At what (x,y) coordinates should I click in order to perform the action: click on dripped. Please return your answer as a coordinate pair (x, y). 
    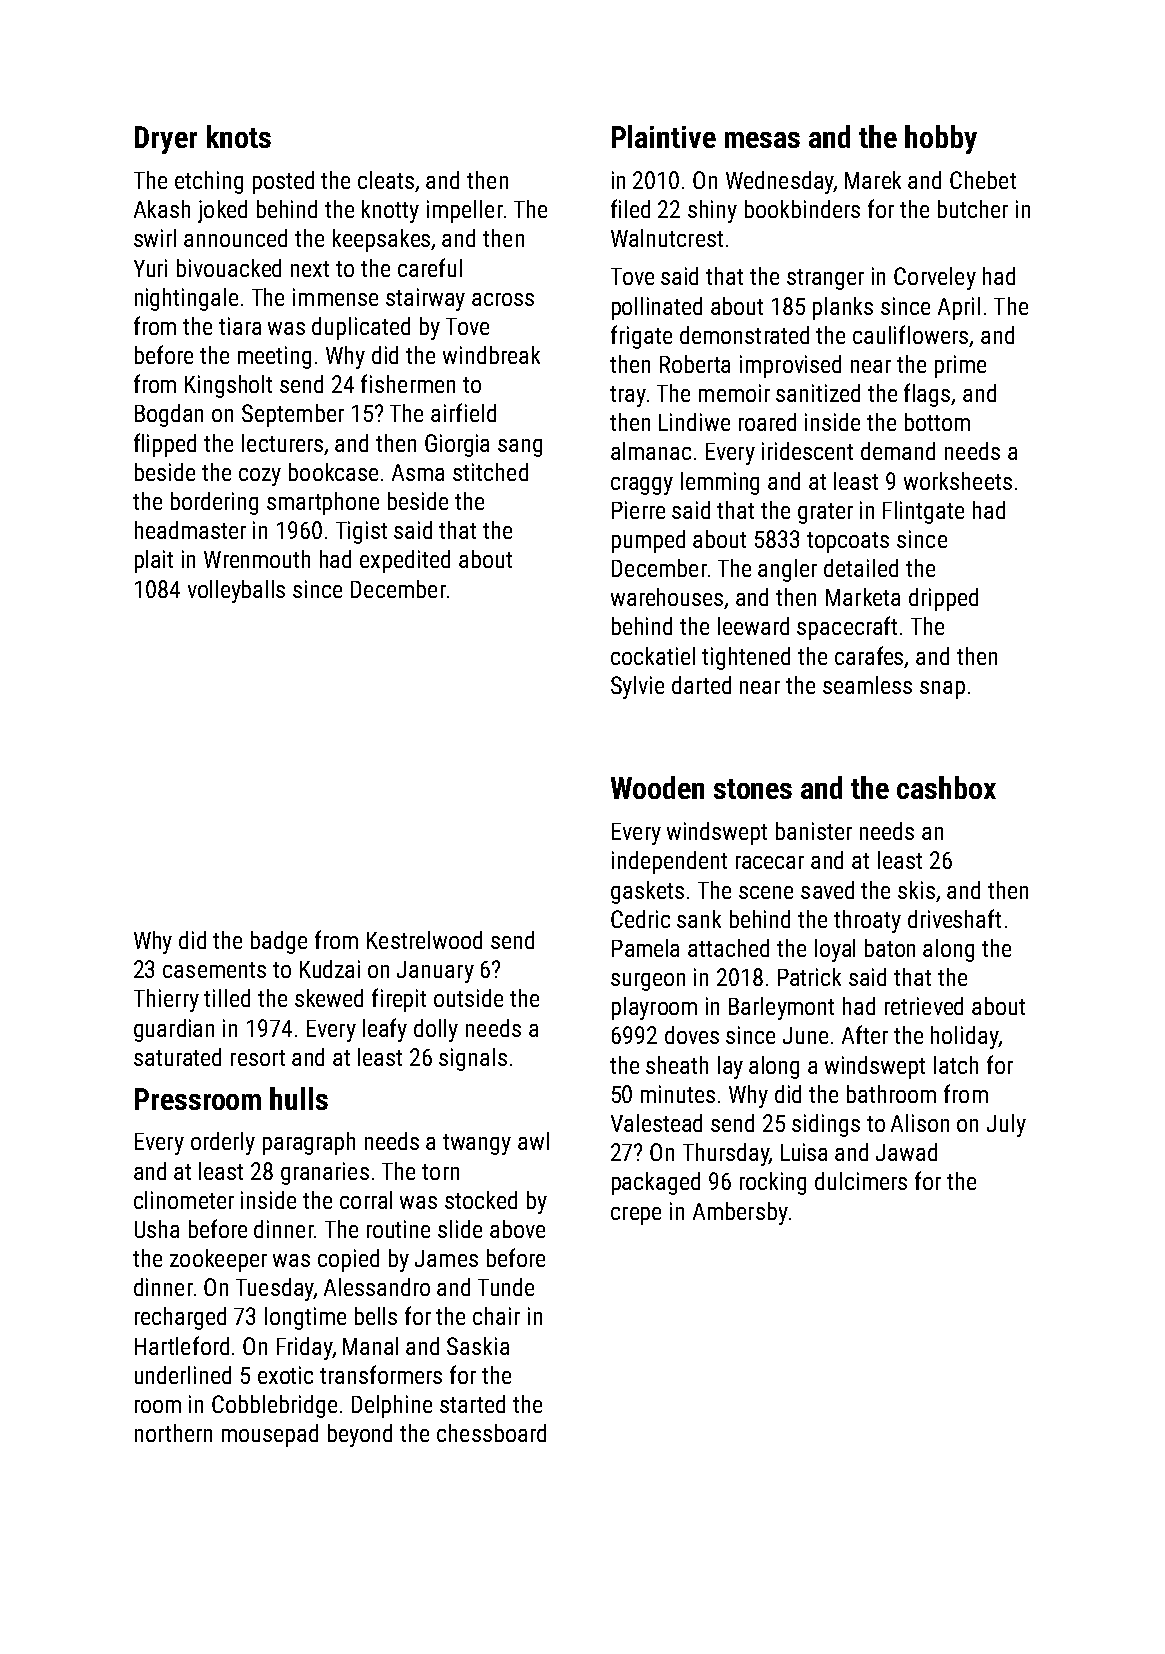
    Looking at the image, I should click on (943, 599).
